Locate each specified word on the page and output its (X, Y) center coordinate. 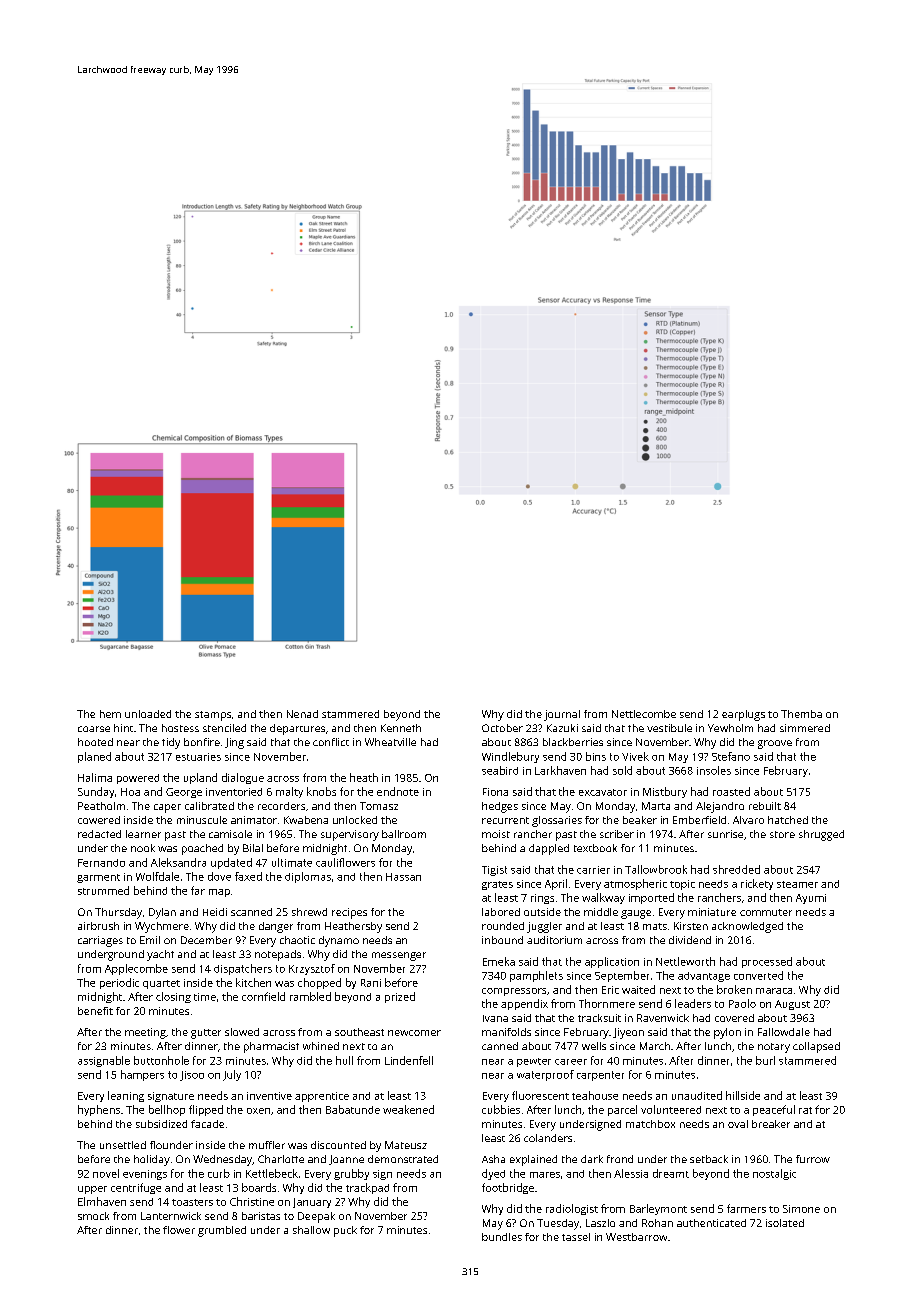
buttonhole (161, 1060)
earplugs (743, 715)
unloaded (148, 714)
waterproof (545, 1075)
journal (562, 715)
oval (738, 1124)
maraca (774, 991)
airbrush (98, 926)
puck (345, 1231)
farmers (746, 1208)
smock (93, 1216)
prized (400, 997)
